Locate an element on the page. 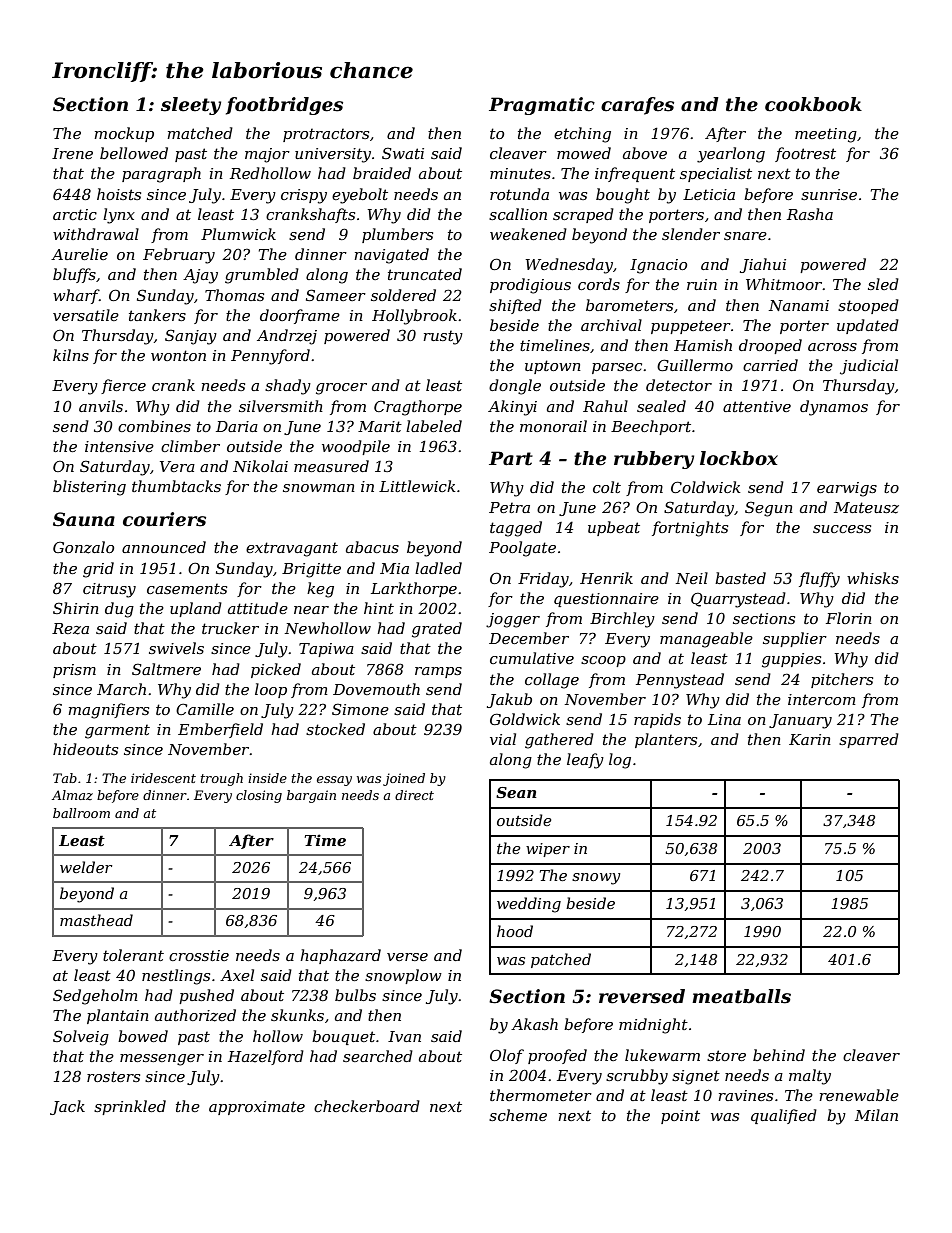  Nikolai is located at coordinates (260, 466).
